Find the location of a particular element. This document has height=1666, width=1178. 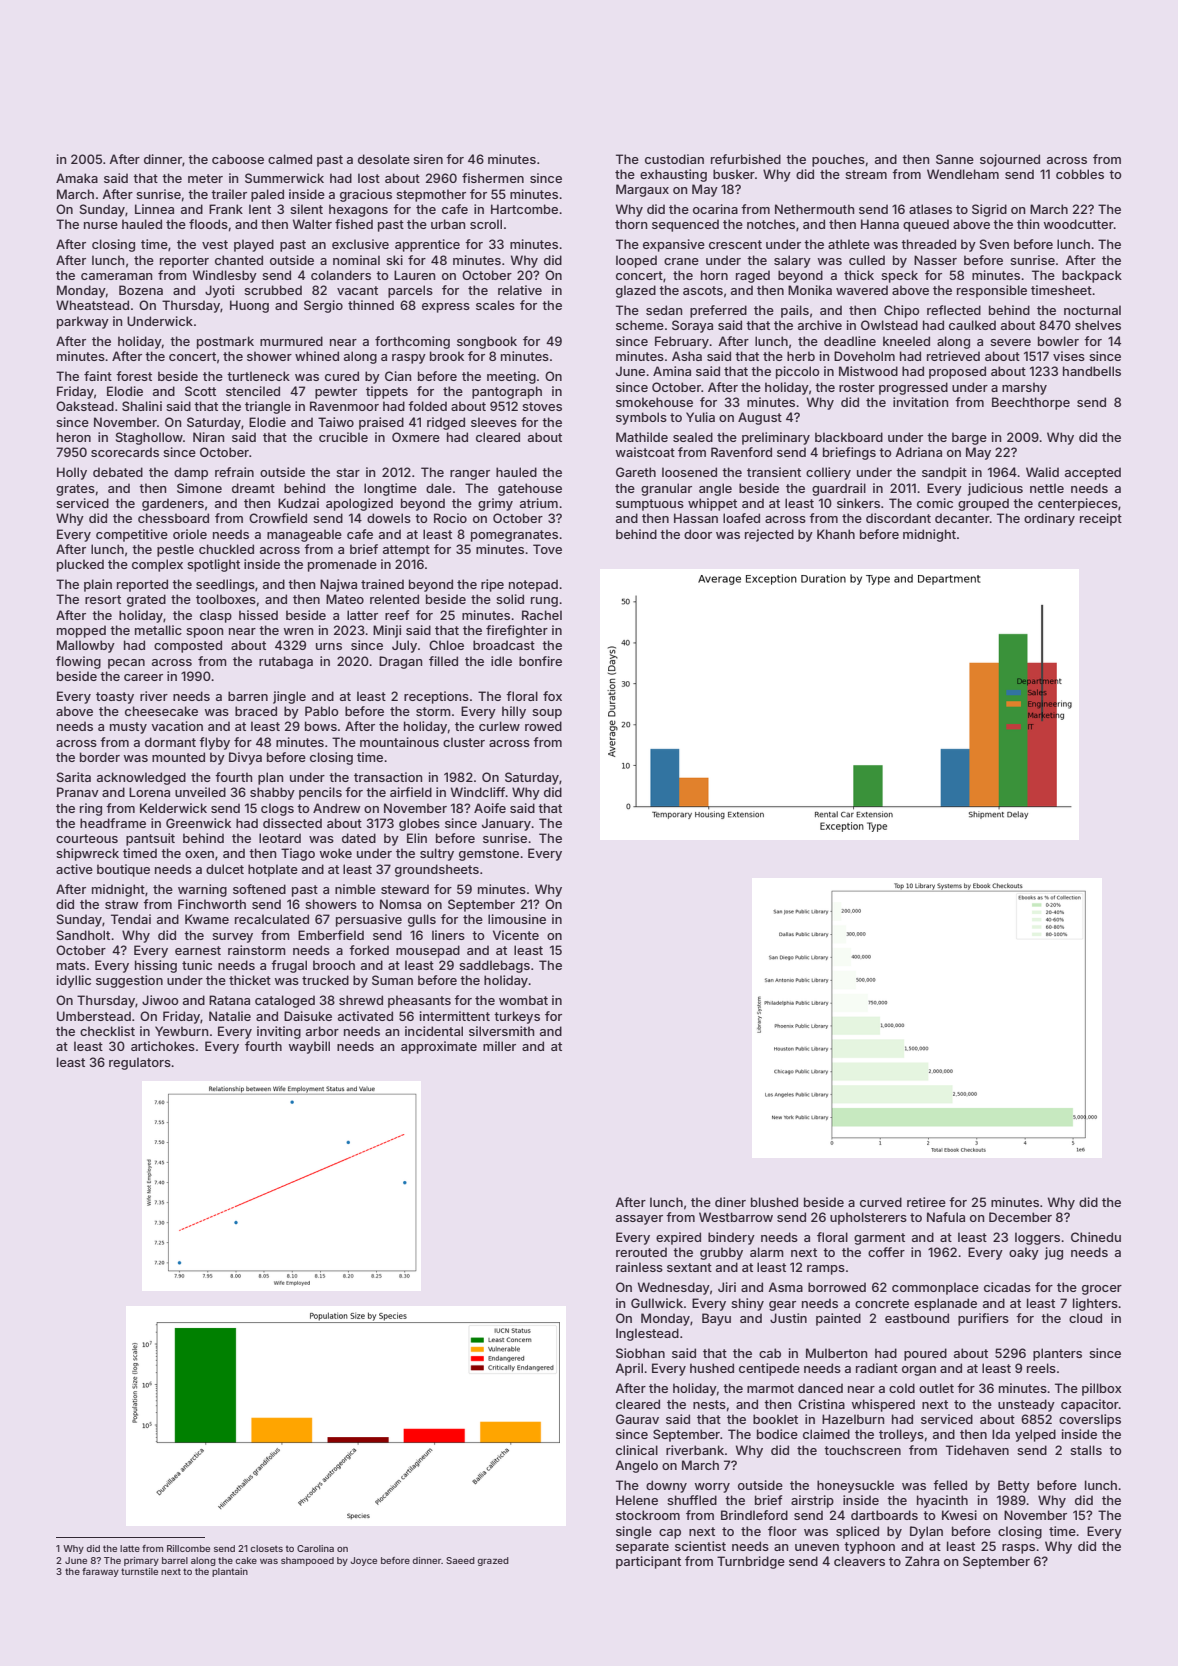

Walter is located at coordinates (312, 224).
